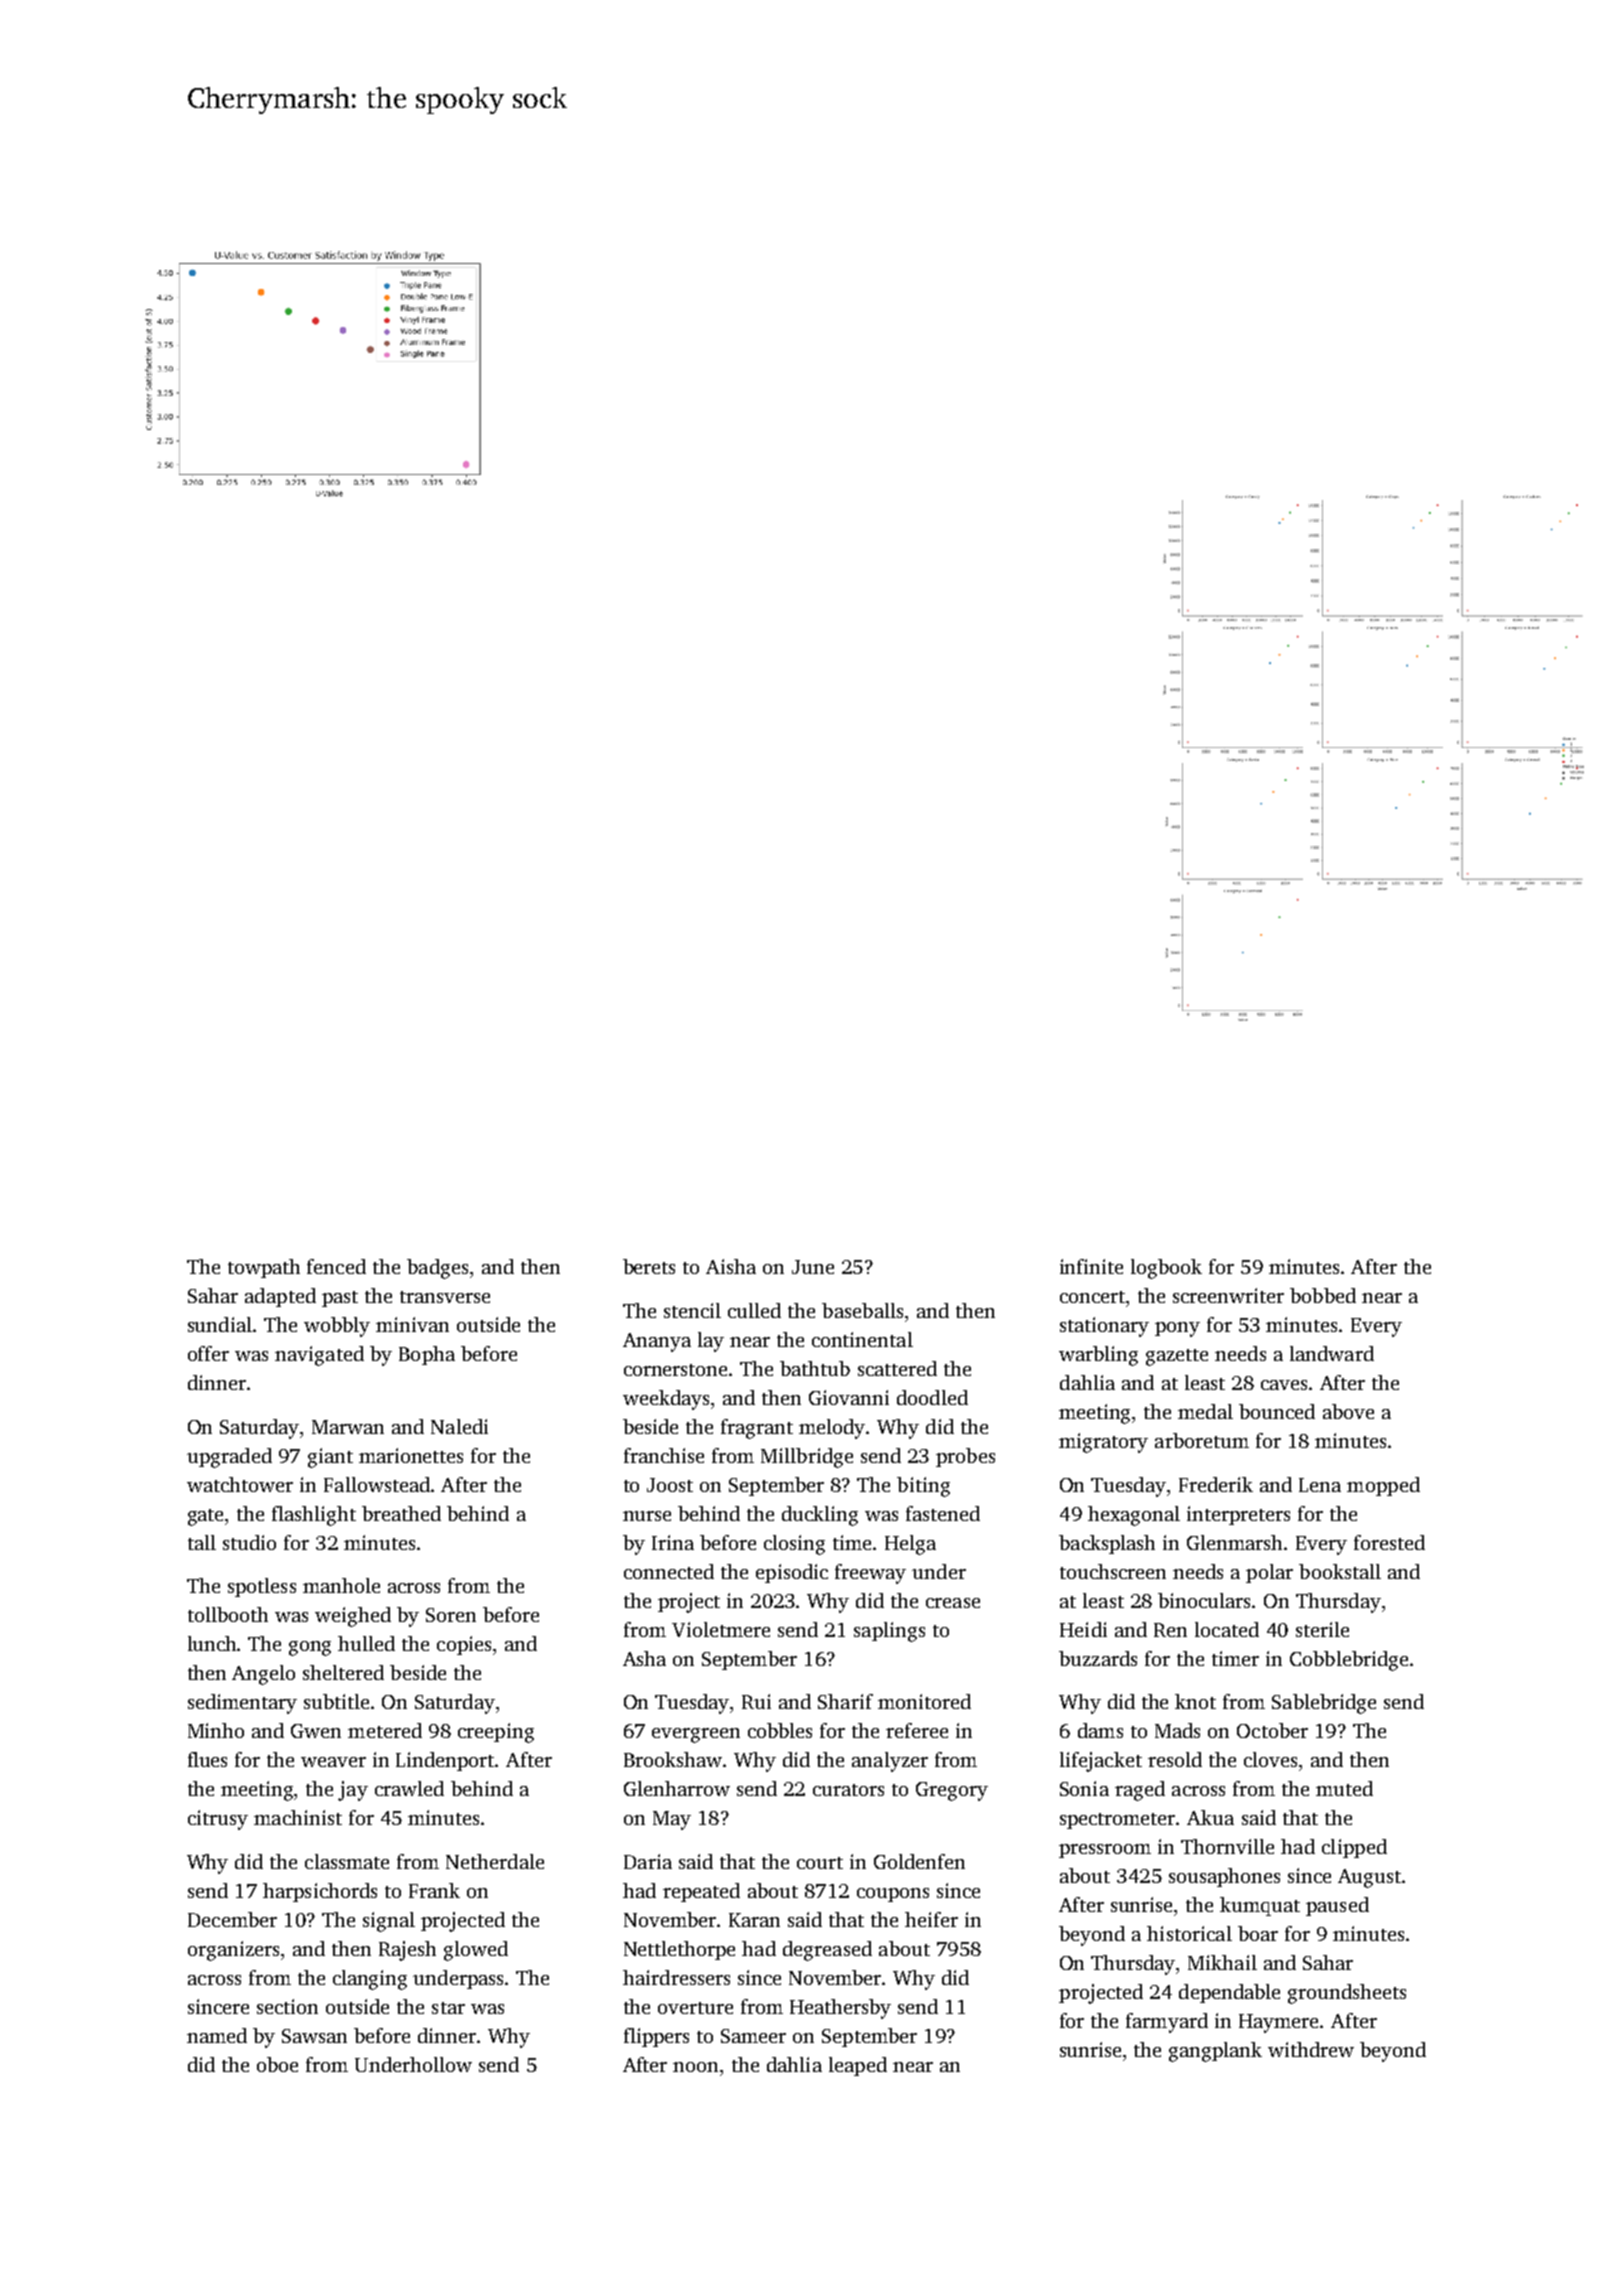 The width and height of the screenshot is (1620, 2292). I want to click on clanging, so click(370, 1980).
